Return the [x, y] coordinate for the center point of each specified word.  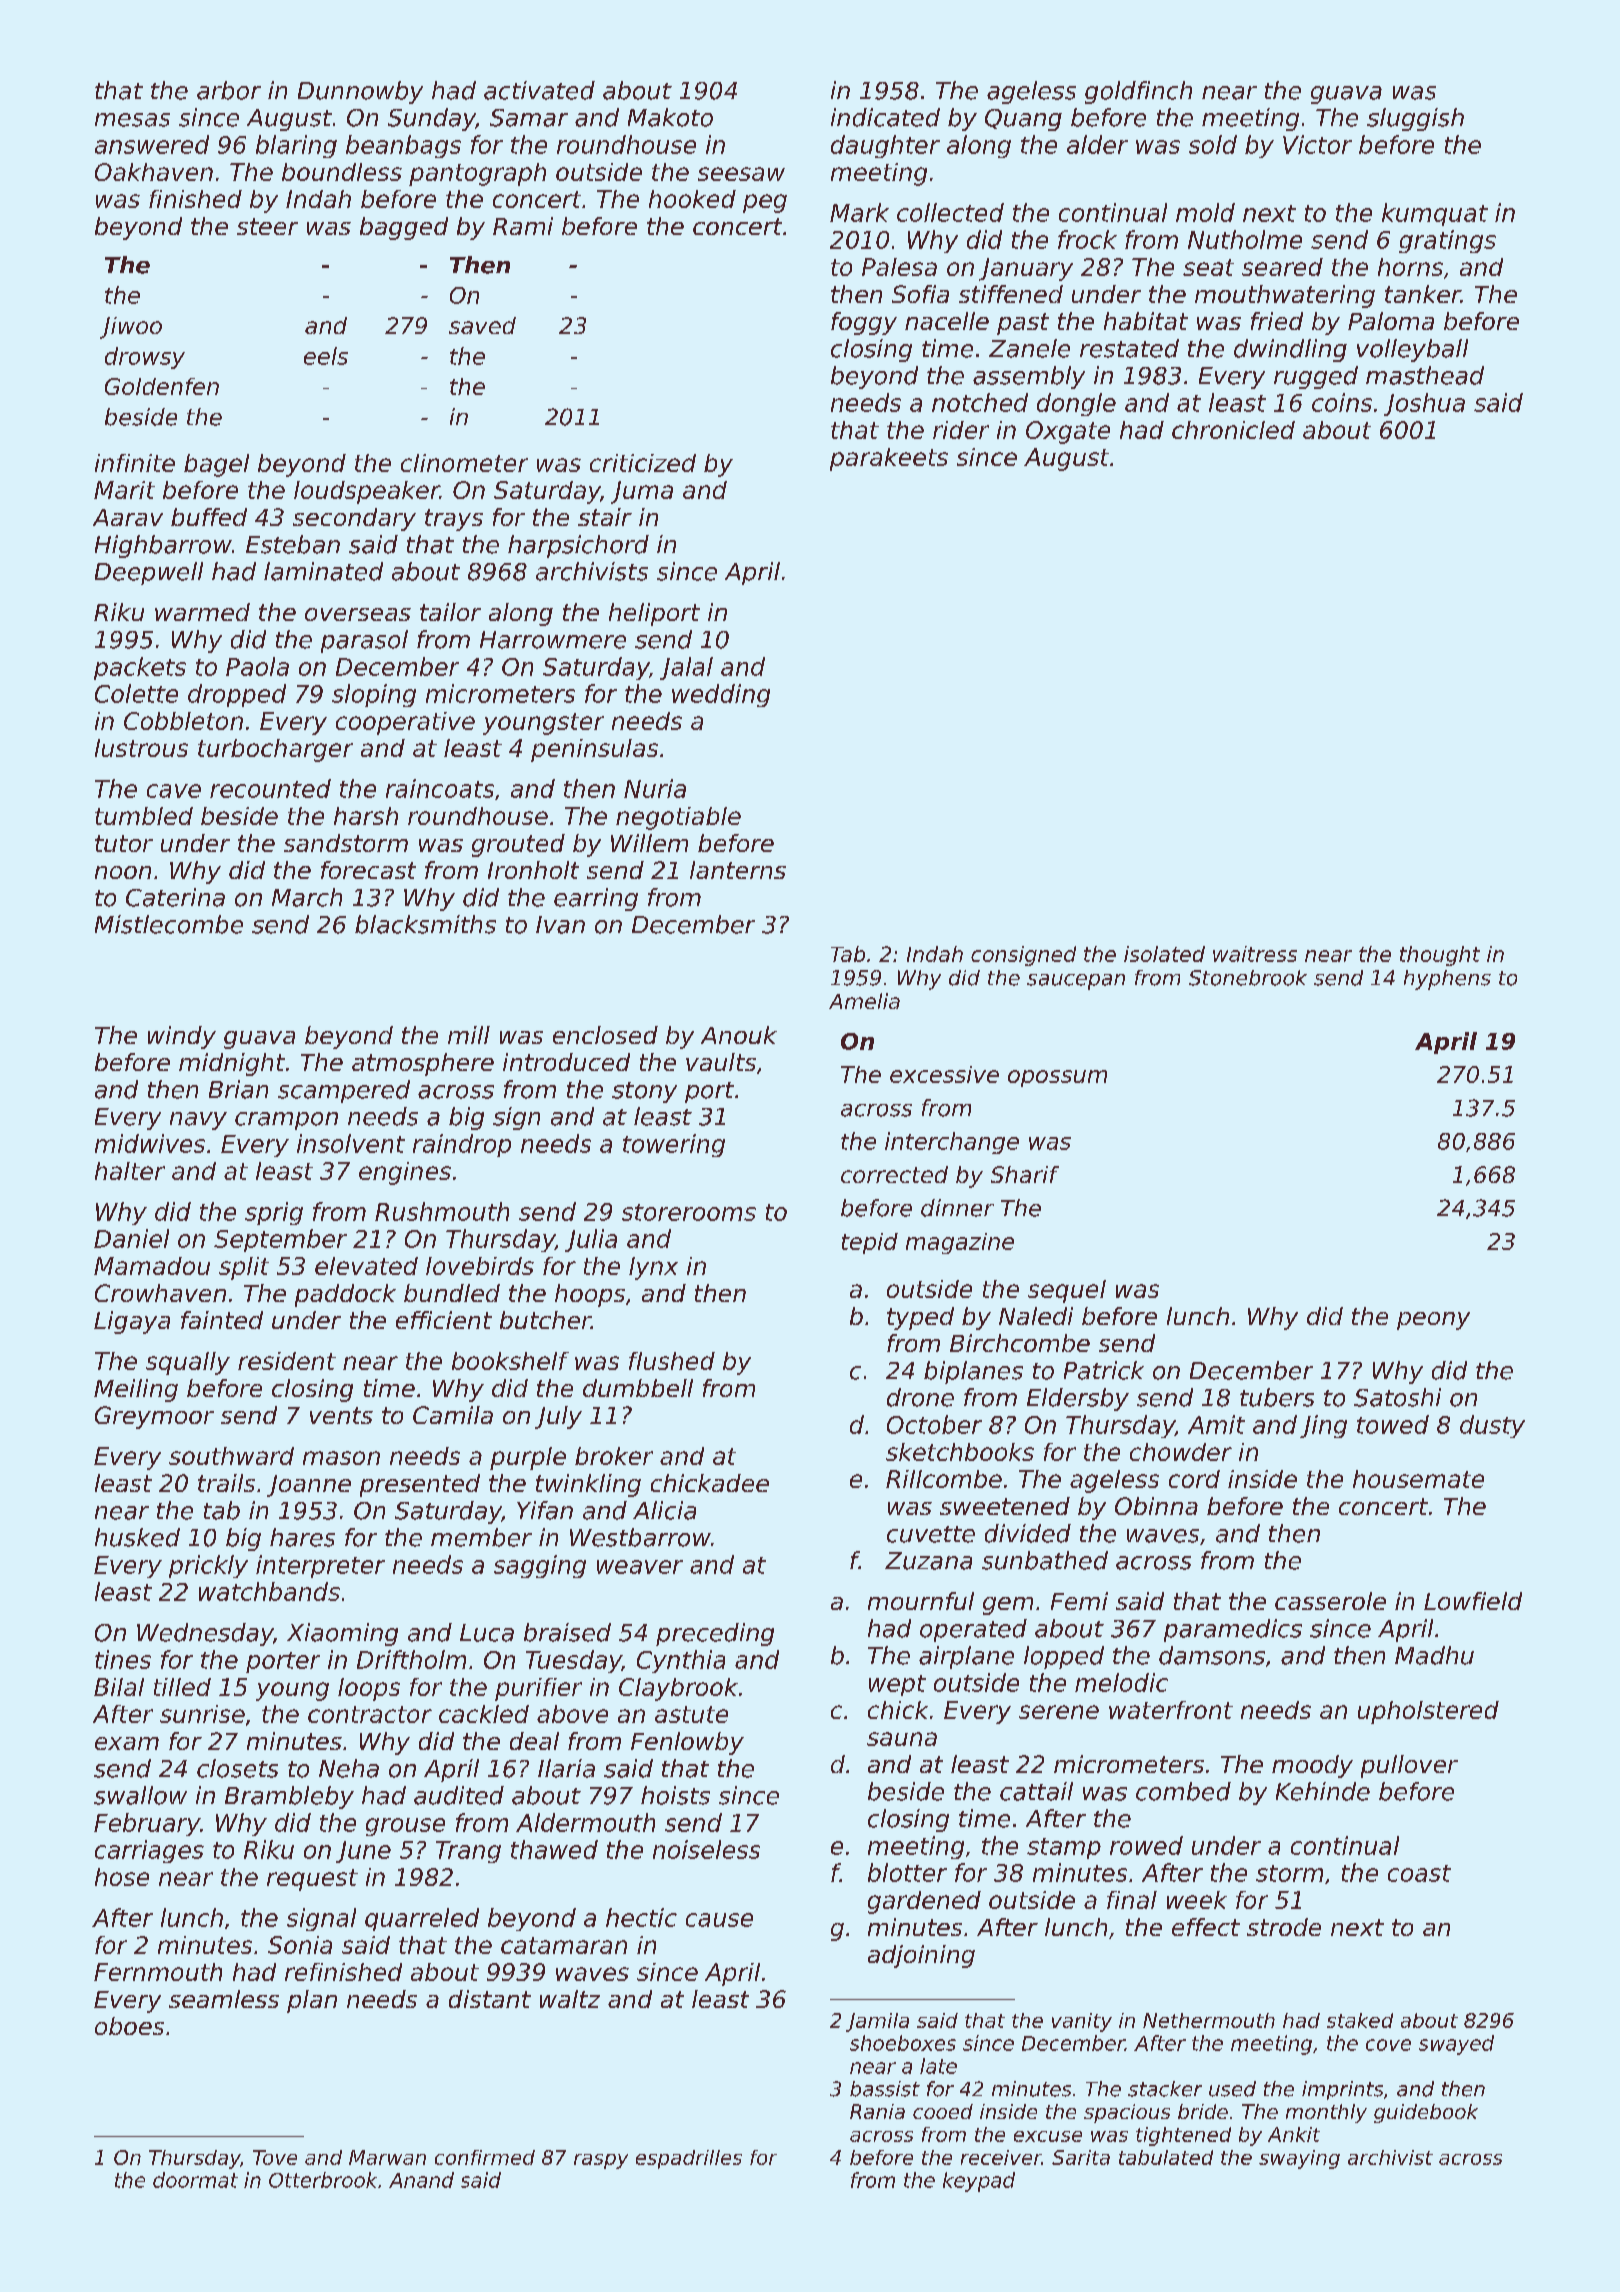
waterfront [1171, 1710]
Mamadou [152, 1266]
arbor [229, 90]
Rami [523, 226]
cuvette [931, 1534]
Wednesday [205, 1634]
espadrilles [689, 2159]
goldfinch [1138, 92]
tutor [124, 843]
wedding [721, 695]
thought [1440, 956]
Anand [421, 2180]
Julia [591, 1240]
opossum [1057, 1078]
